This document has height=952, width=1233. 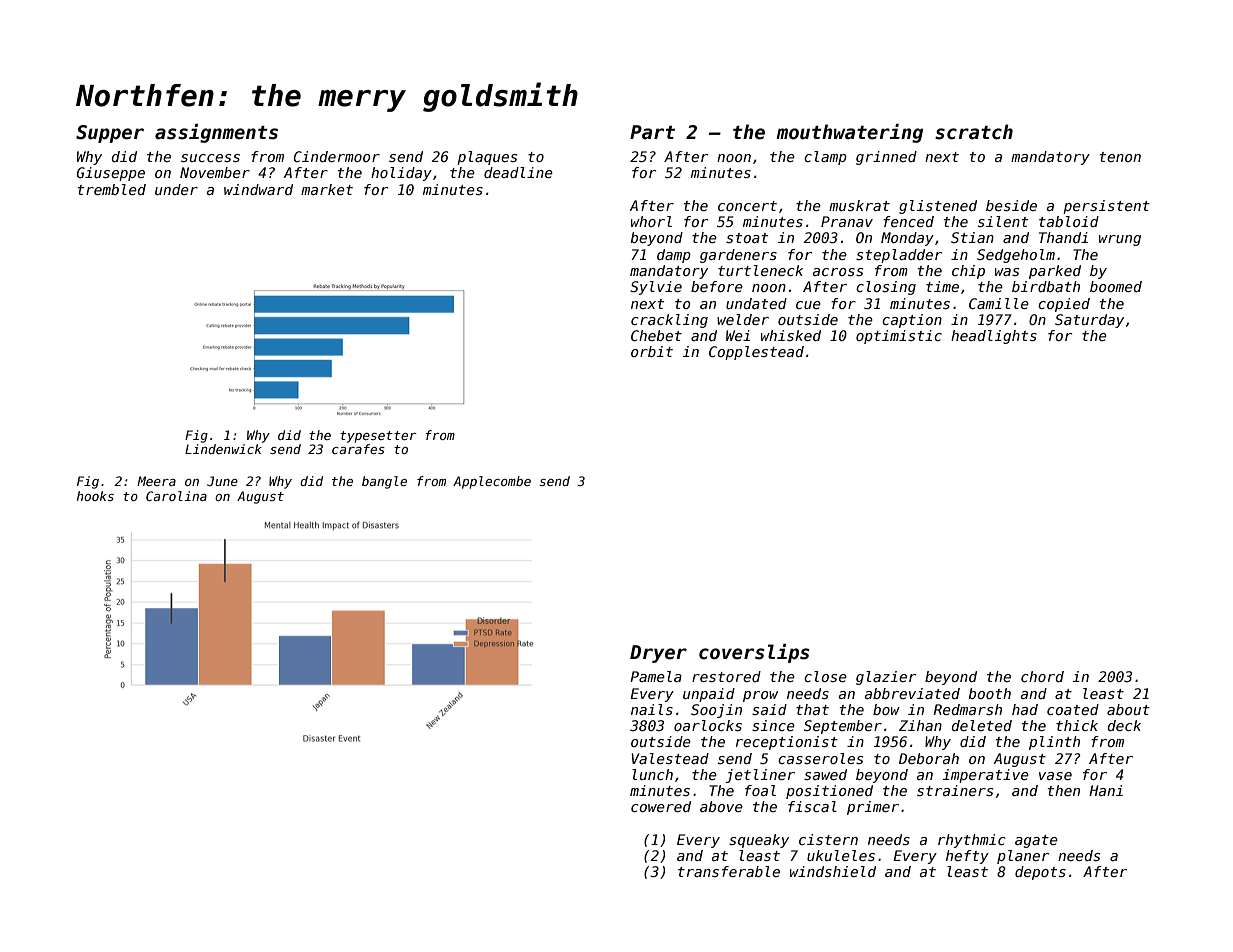 I want to click on Deborah, so click(x=929, y=758).
